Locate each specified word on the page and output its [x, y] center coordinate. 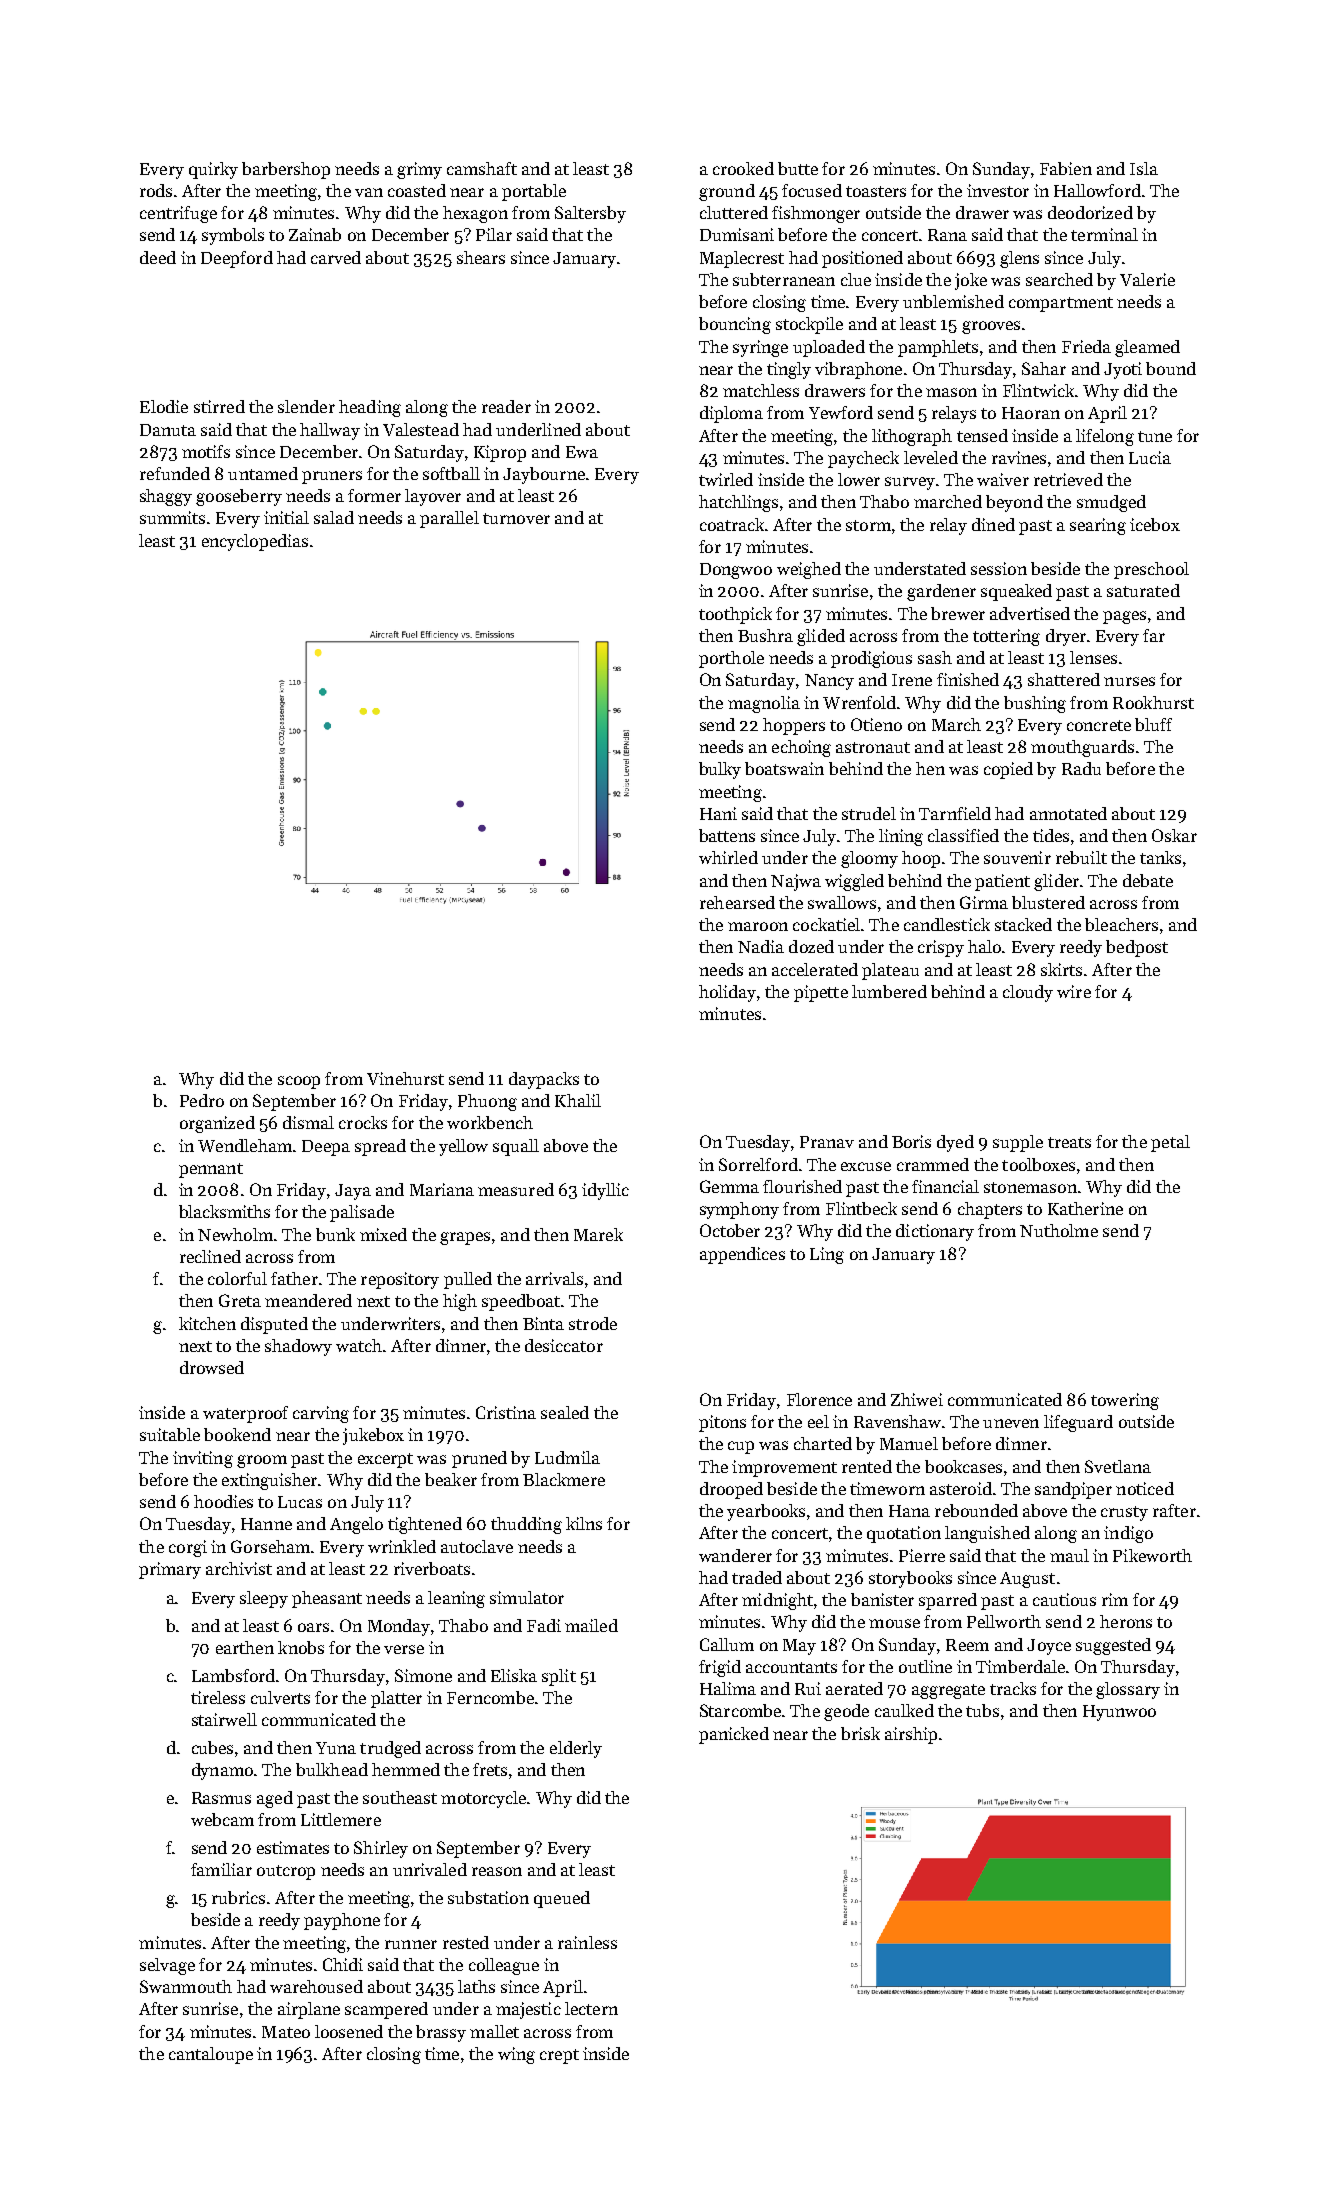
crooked [743, 168]
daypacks [544, 1080]
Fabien [1066, 168]
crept [559, 2056]
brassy [441, 2033]
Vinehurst [405, 1078]
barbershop [286, 170]
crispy [941, 948]
